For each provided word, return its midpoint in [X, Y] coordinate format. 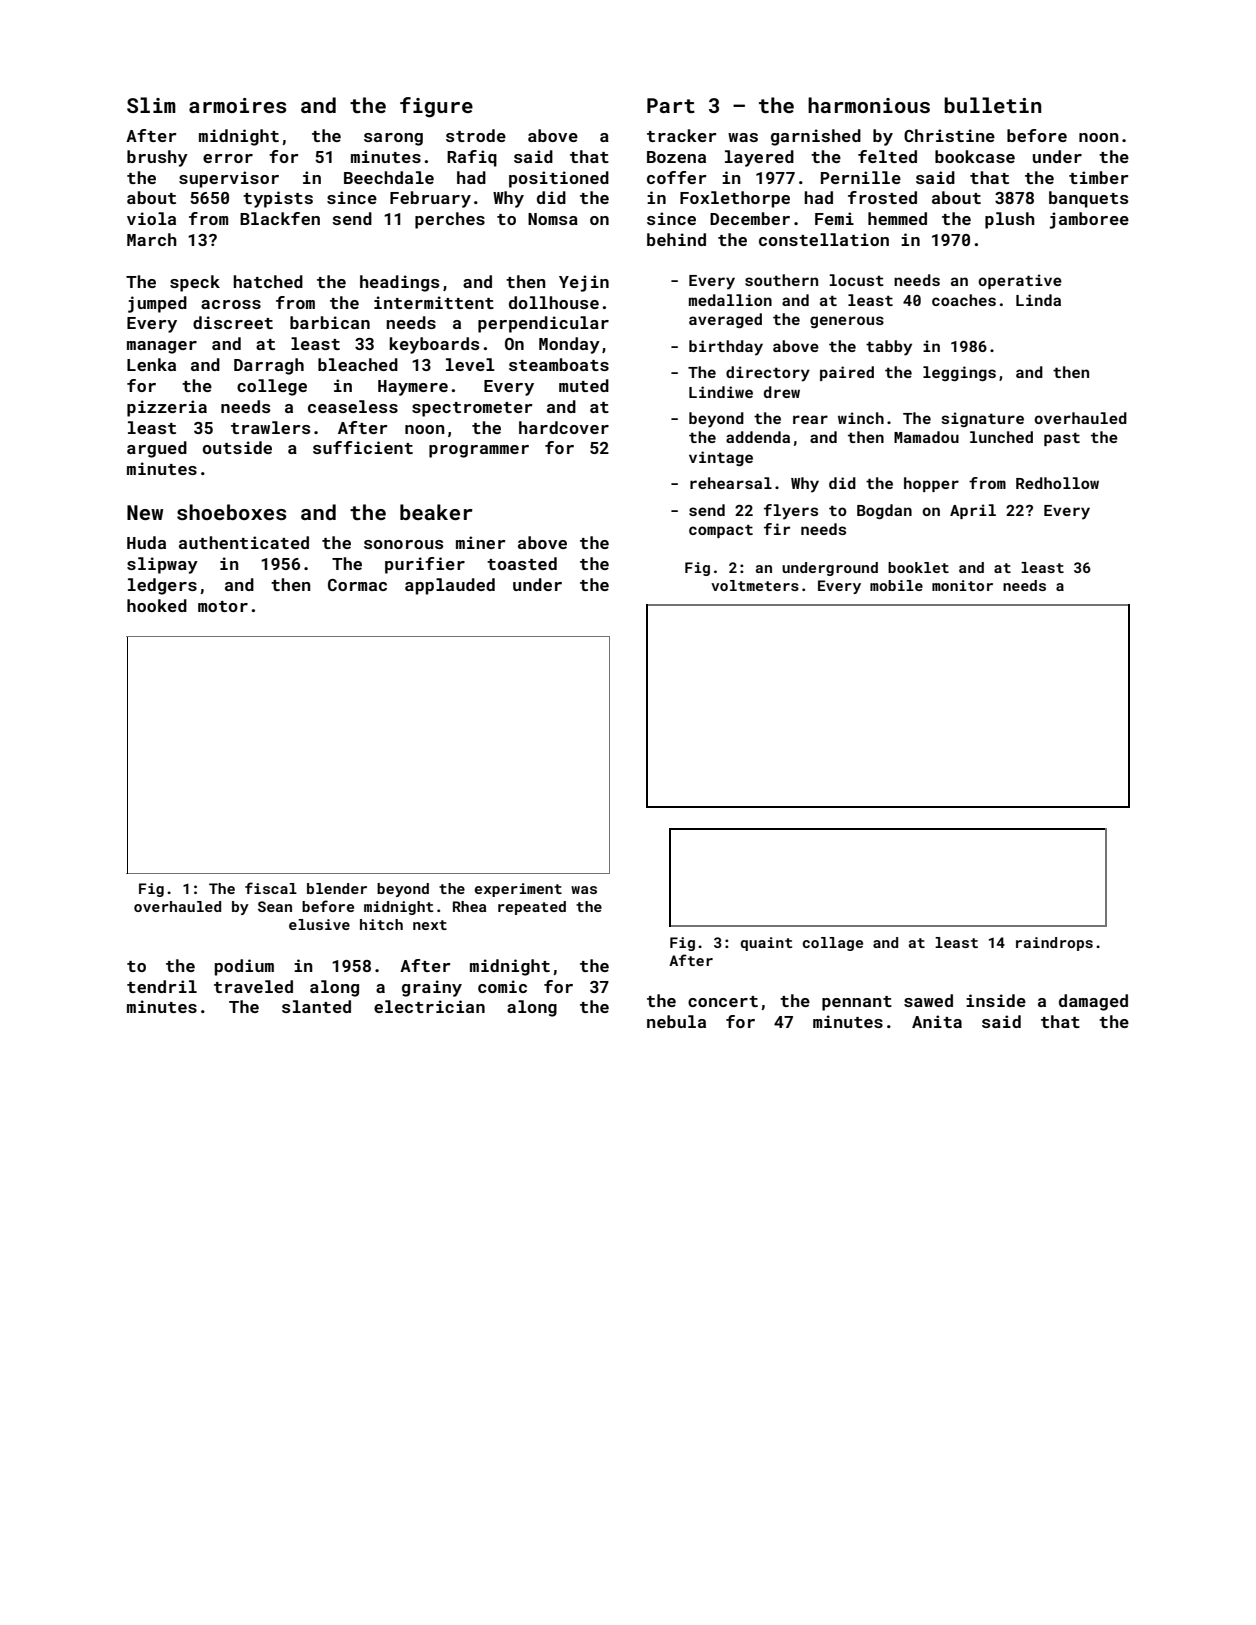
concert [723, 1001]
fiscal [271, 888]
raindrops [1054, 944]
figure [436, 107]
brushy [157, 158]
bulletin [993, 105]
